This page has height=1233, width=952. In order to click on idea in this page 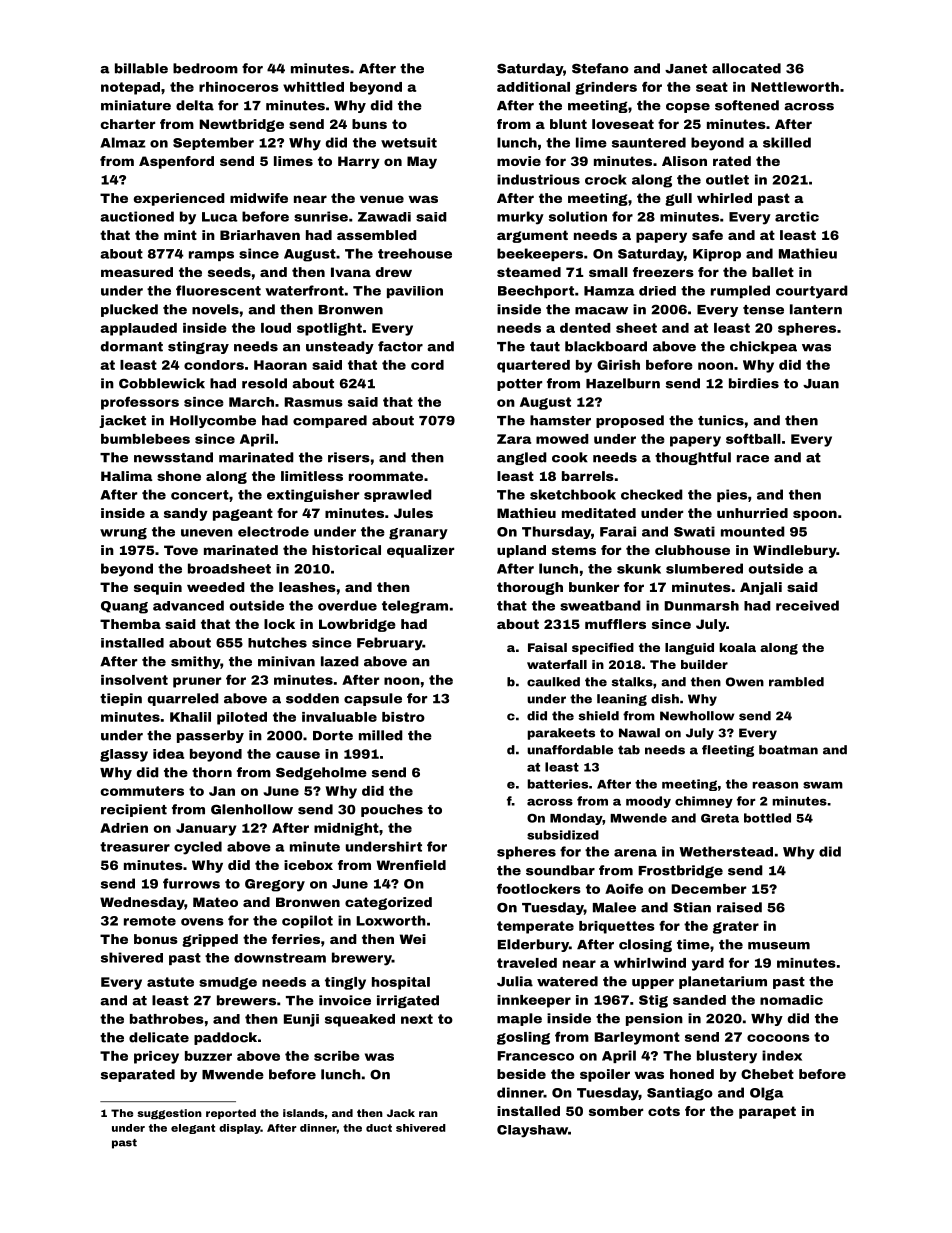, I will do `click(168, 754)`.
